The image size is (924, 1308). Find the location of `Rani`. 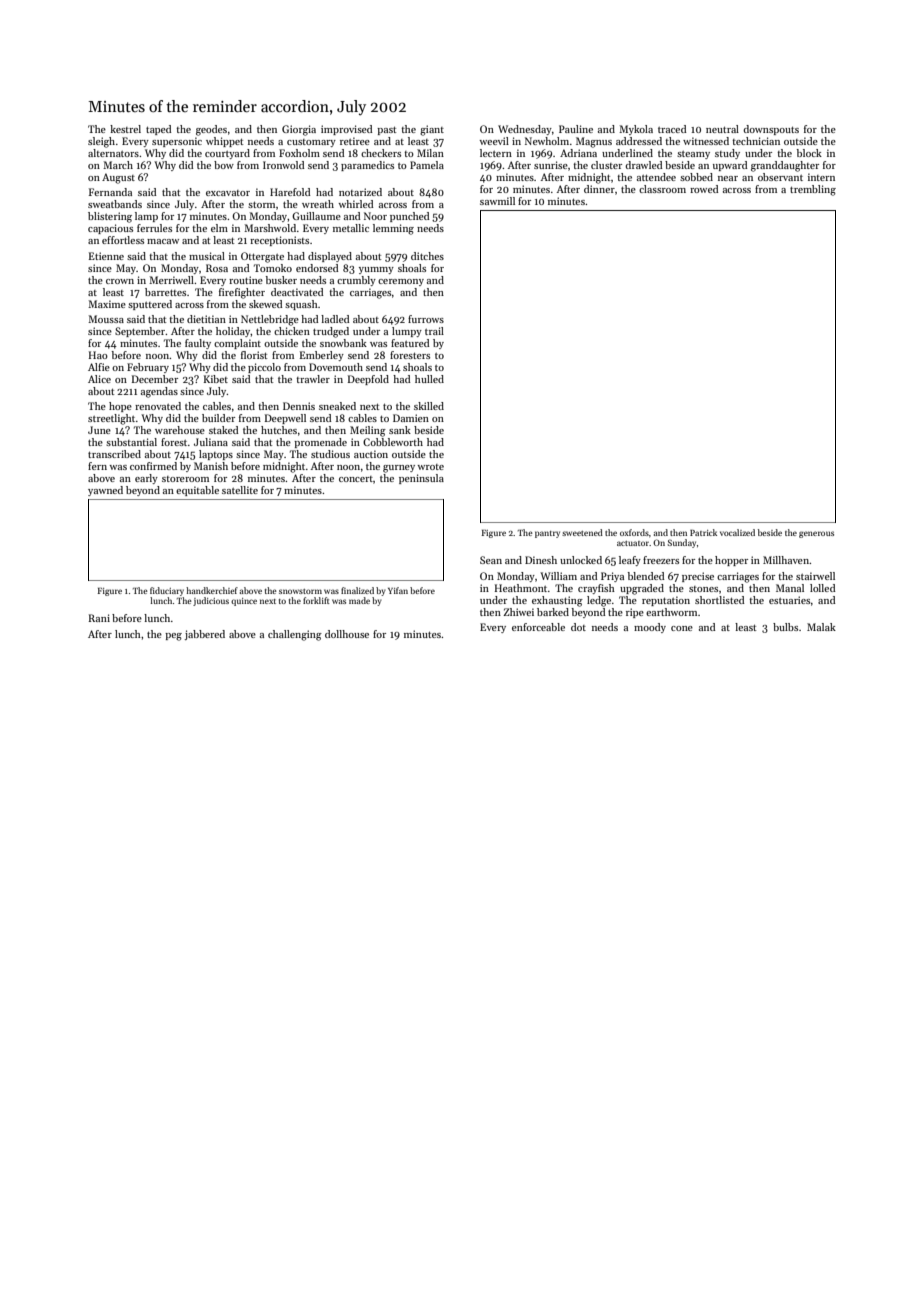

Rani is located at coordinates (99, 618).
